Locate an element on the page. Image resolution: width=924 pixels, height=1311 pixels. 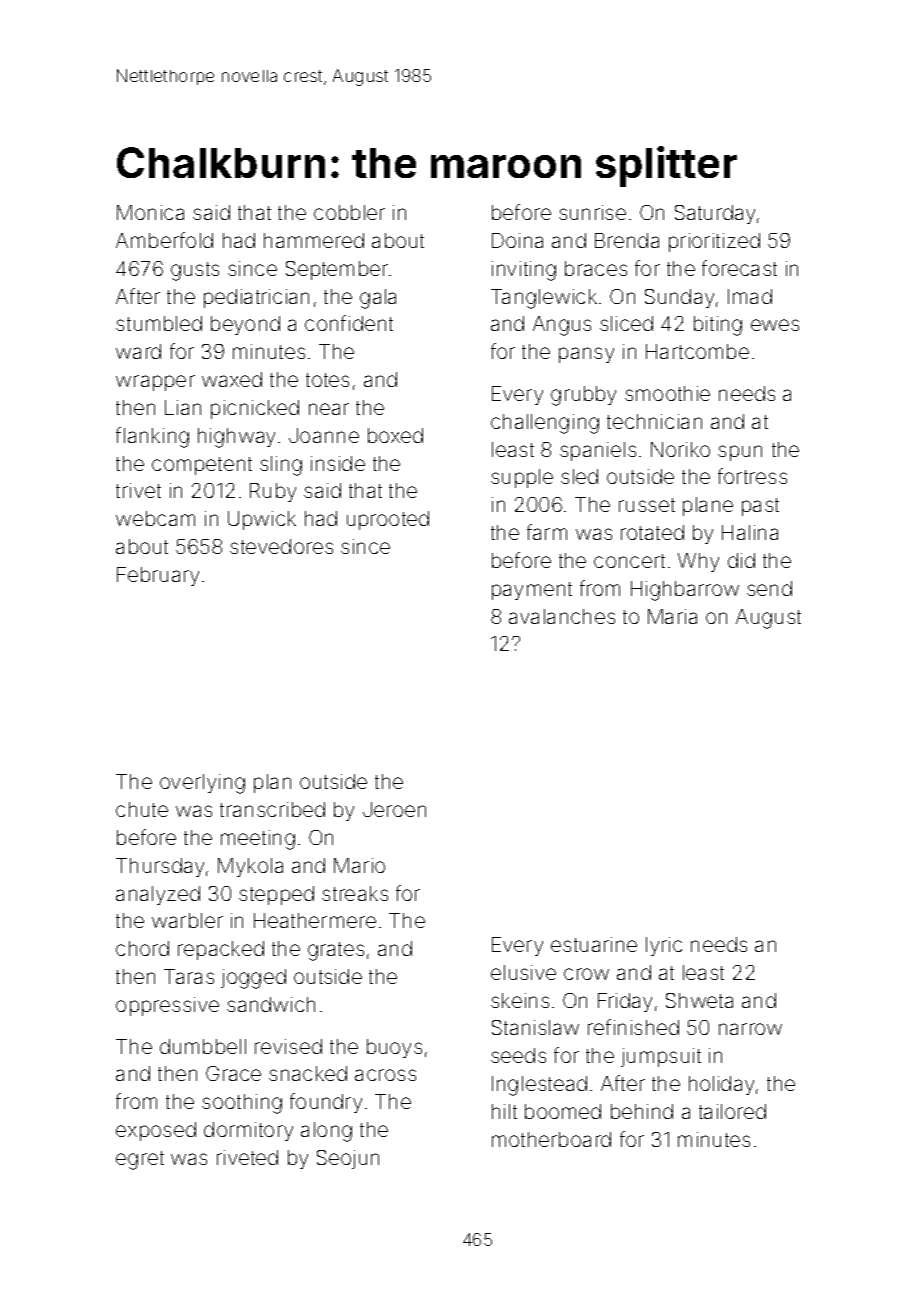
Amberfold is located at coordinates (164, 240).
